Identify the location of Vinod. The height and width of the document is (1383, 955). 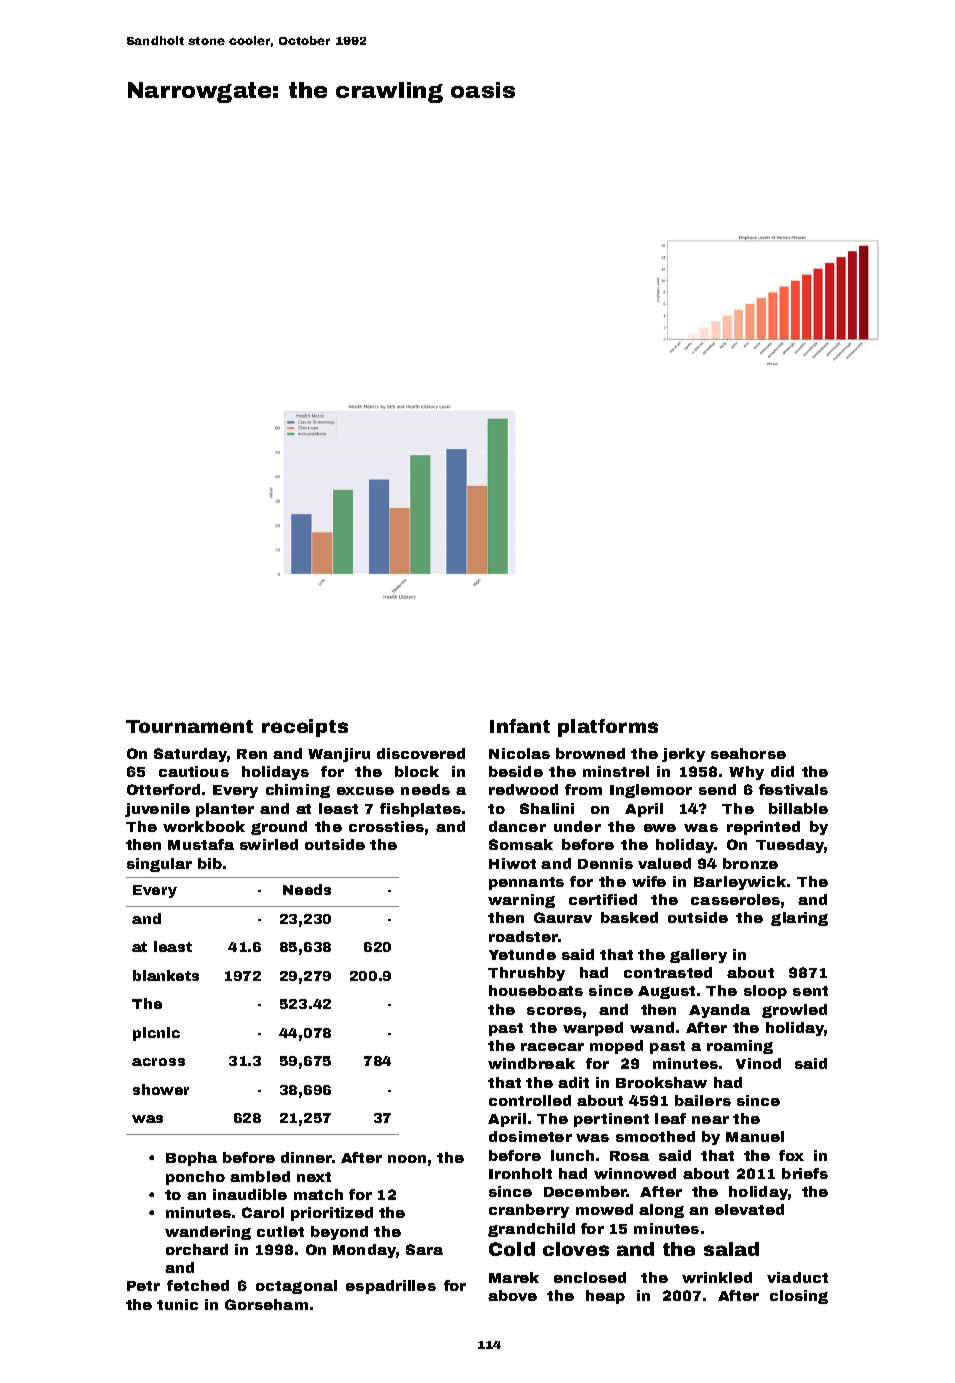
(758, 1063).
